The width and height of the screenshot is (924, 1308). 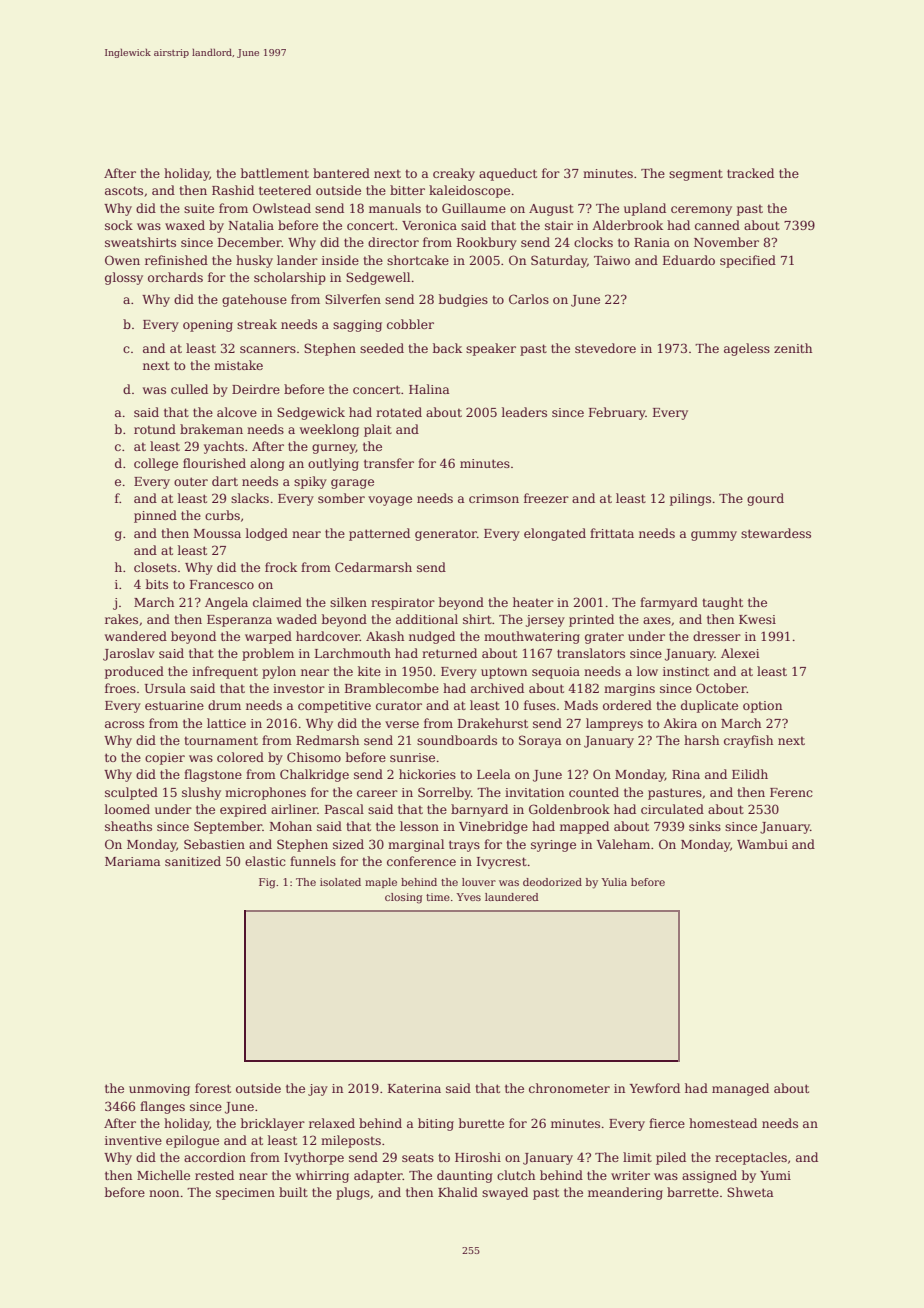 I want to click on February, so click(x=617, y=413).
